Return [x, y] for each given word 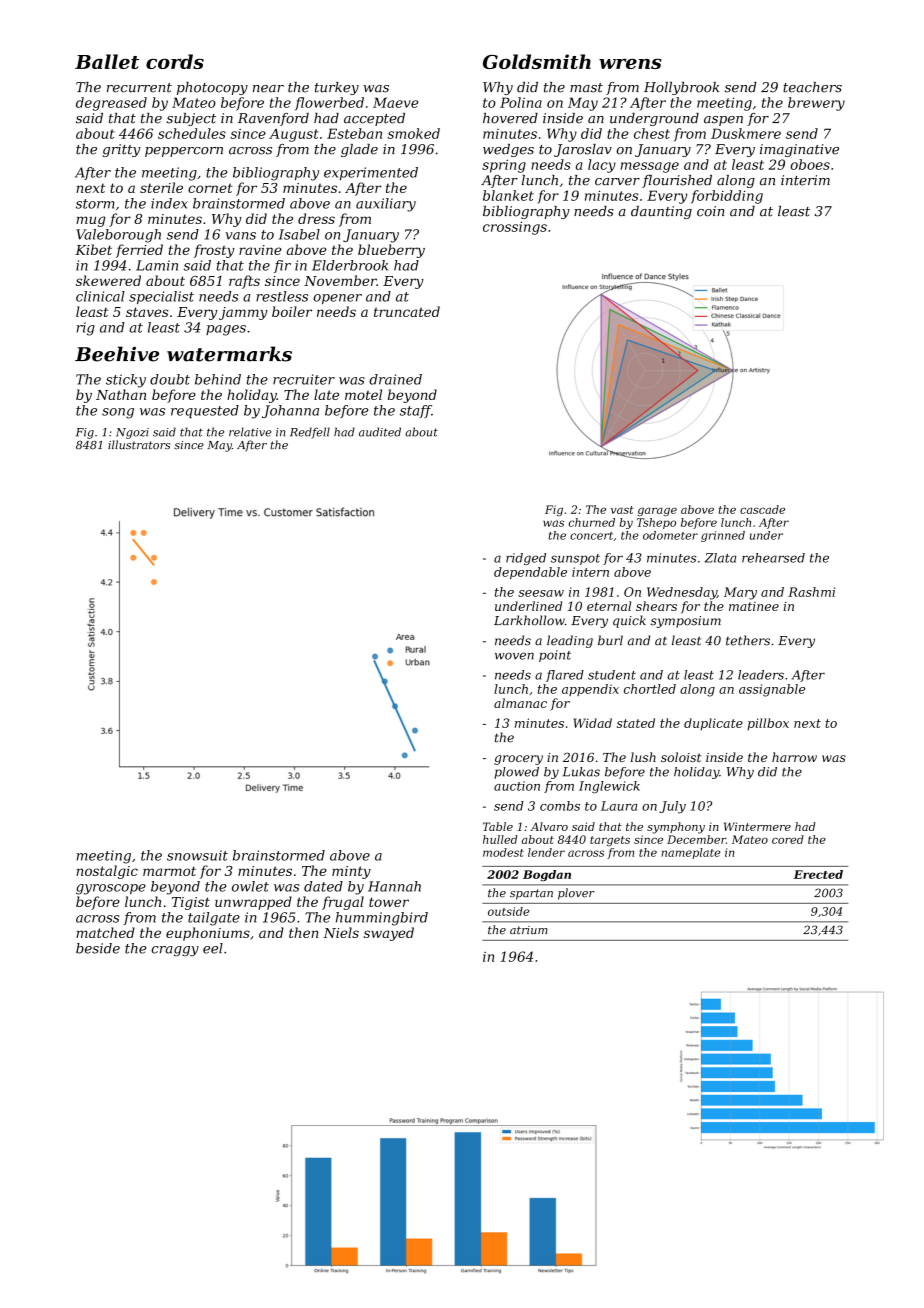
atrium [529, 930]
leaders [761, 675]
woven [514, 656]
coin [710, 211]
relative [250, 432]
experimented [371, 173]
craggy [175, 951]
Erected [818, 874]
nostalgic [107, 872]
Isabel [299, 234]
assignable [772, 690]
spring [504, 166]
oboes [810, 164]
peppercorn [184, 152]
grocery [518, 760]
